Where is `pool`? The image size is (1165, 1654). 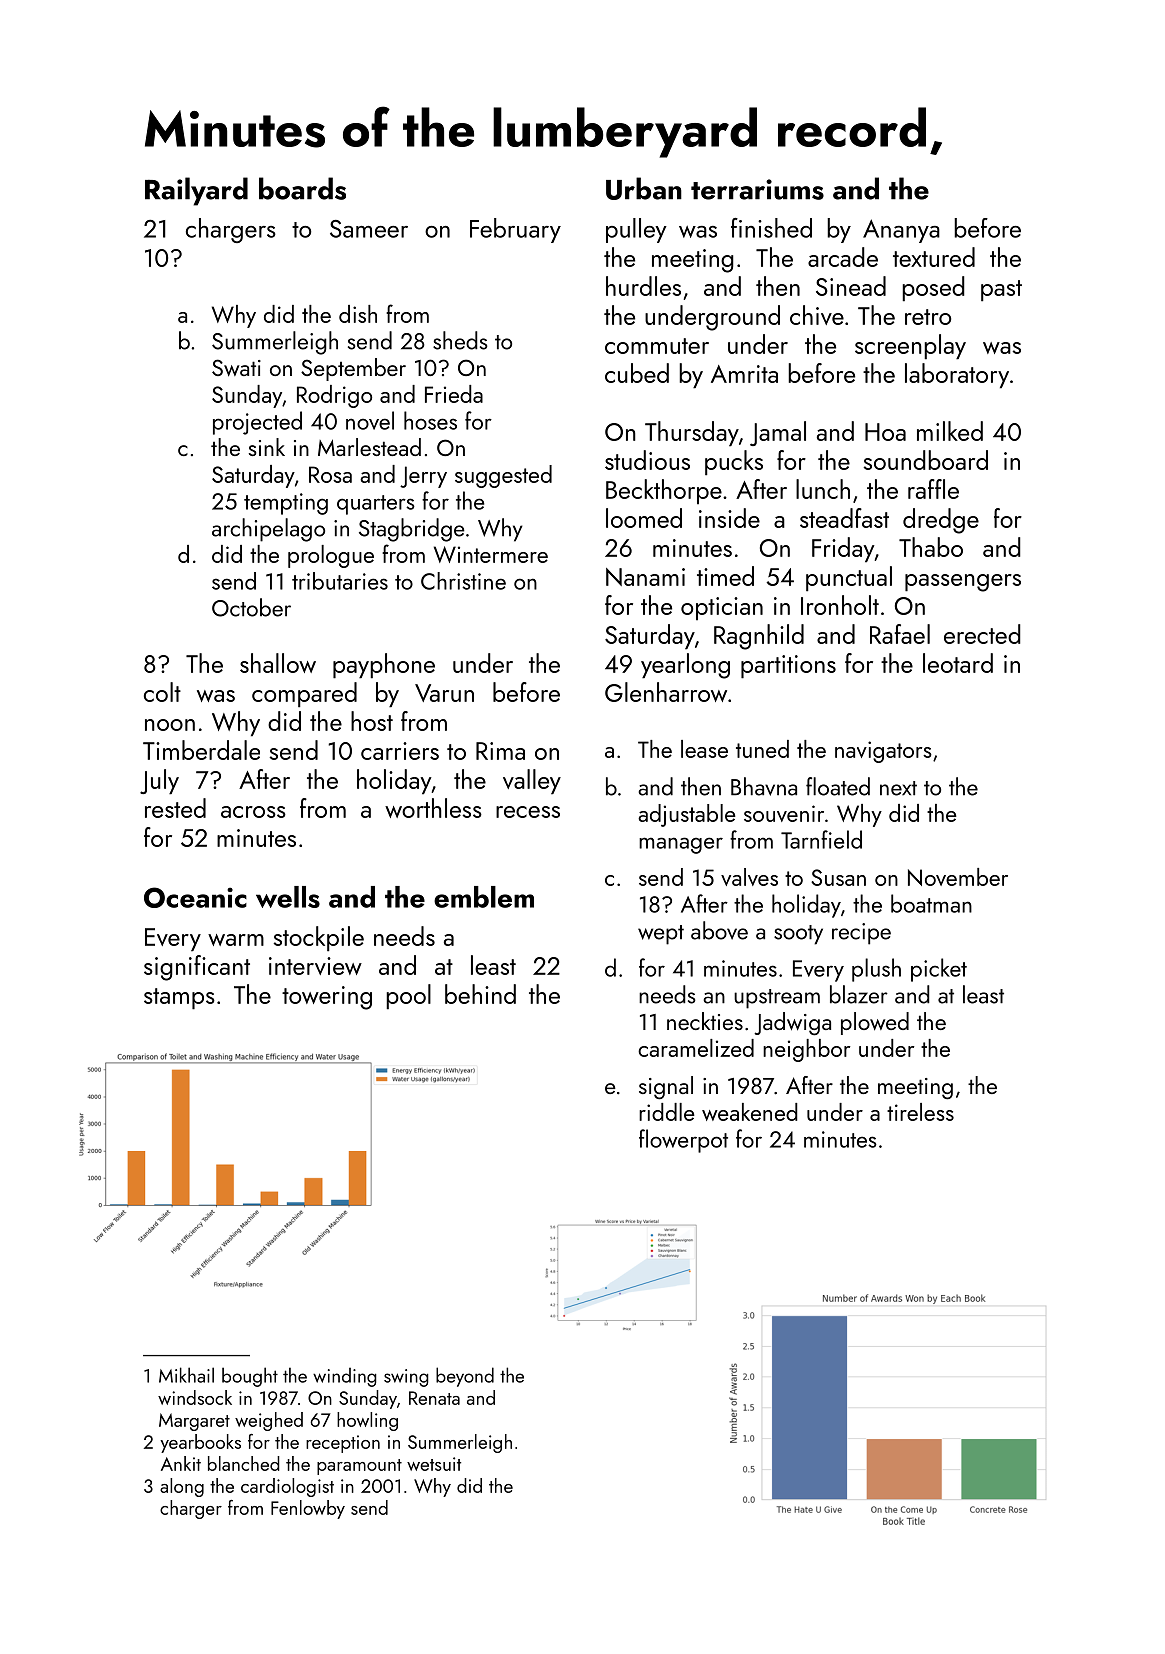 pool is located at coordinates (408, 997).
